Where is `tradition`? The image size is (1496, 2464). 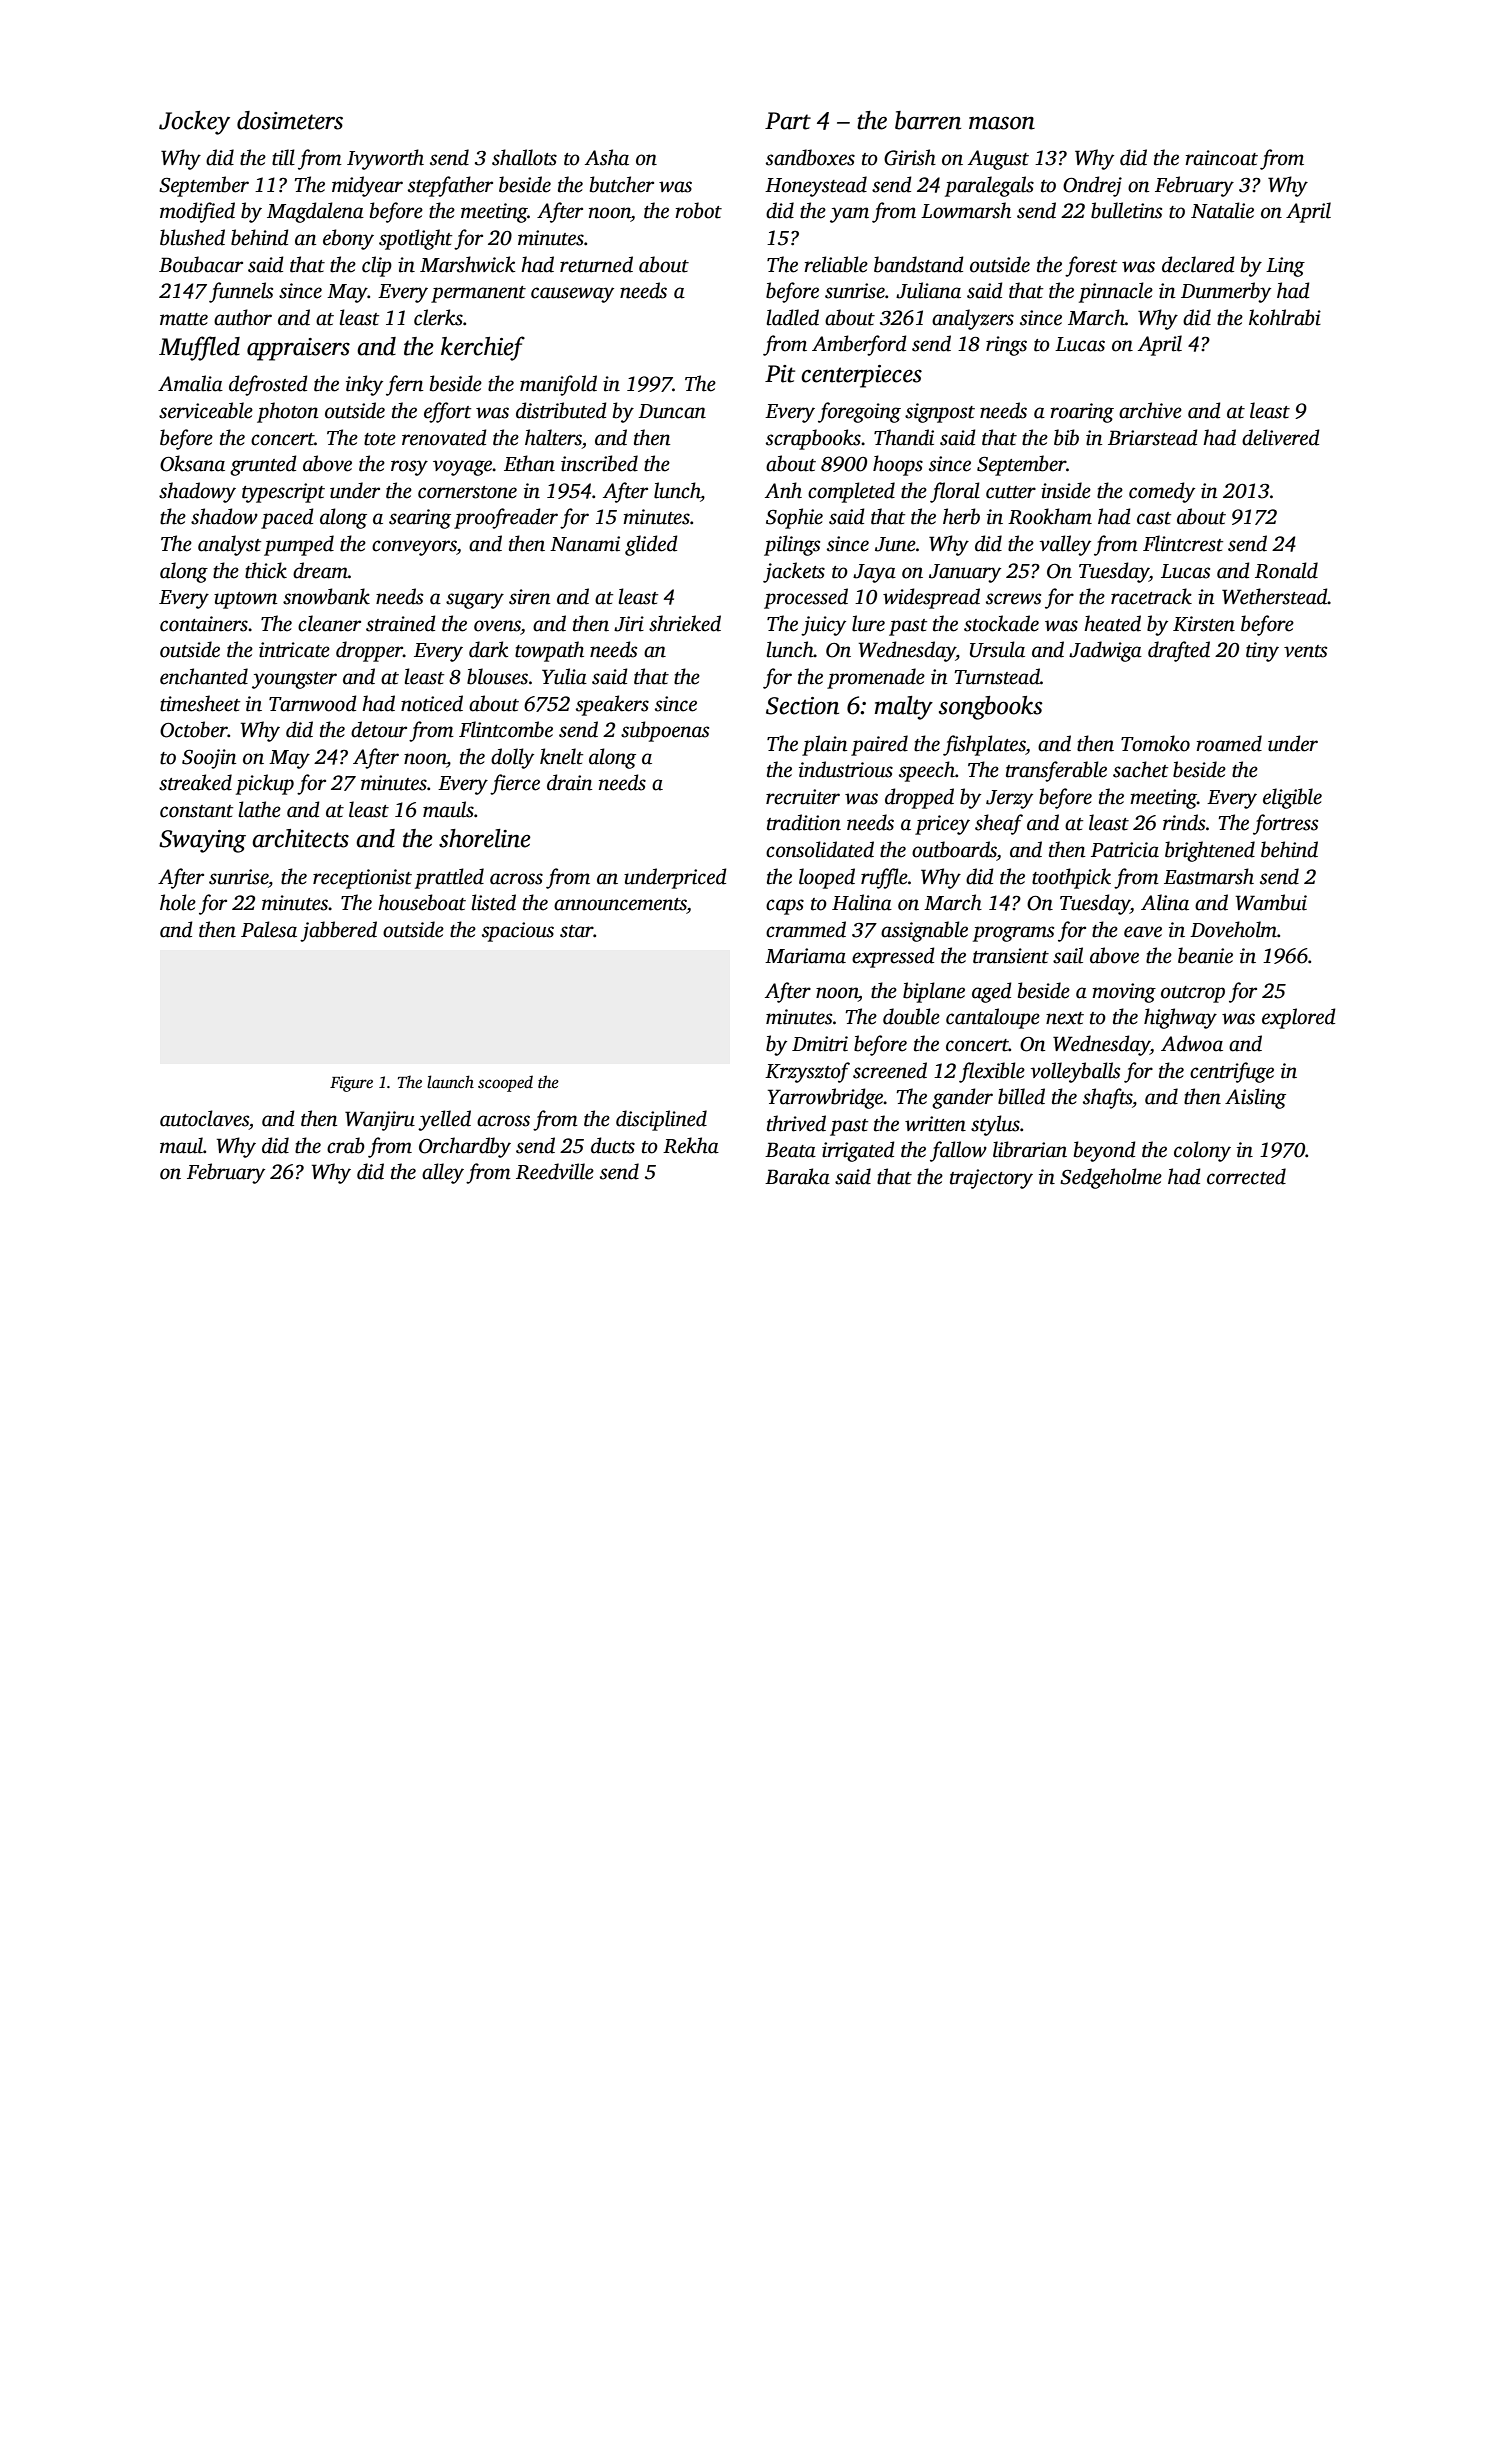 tradition is located at coordinates (804, 822).
